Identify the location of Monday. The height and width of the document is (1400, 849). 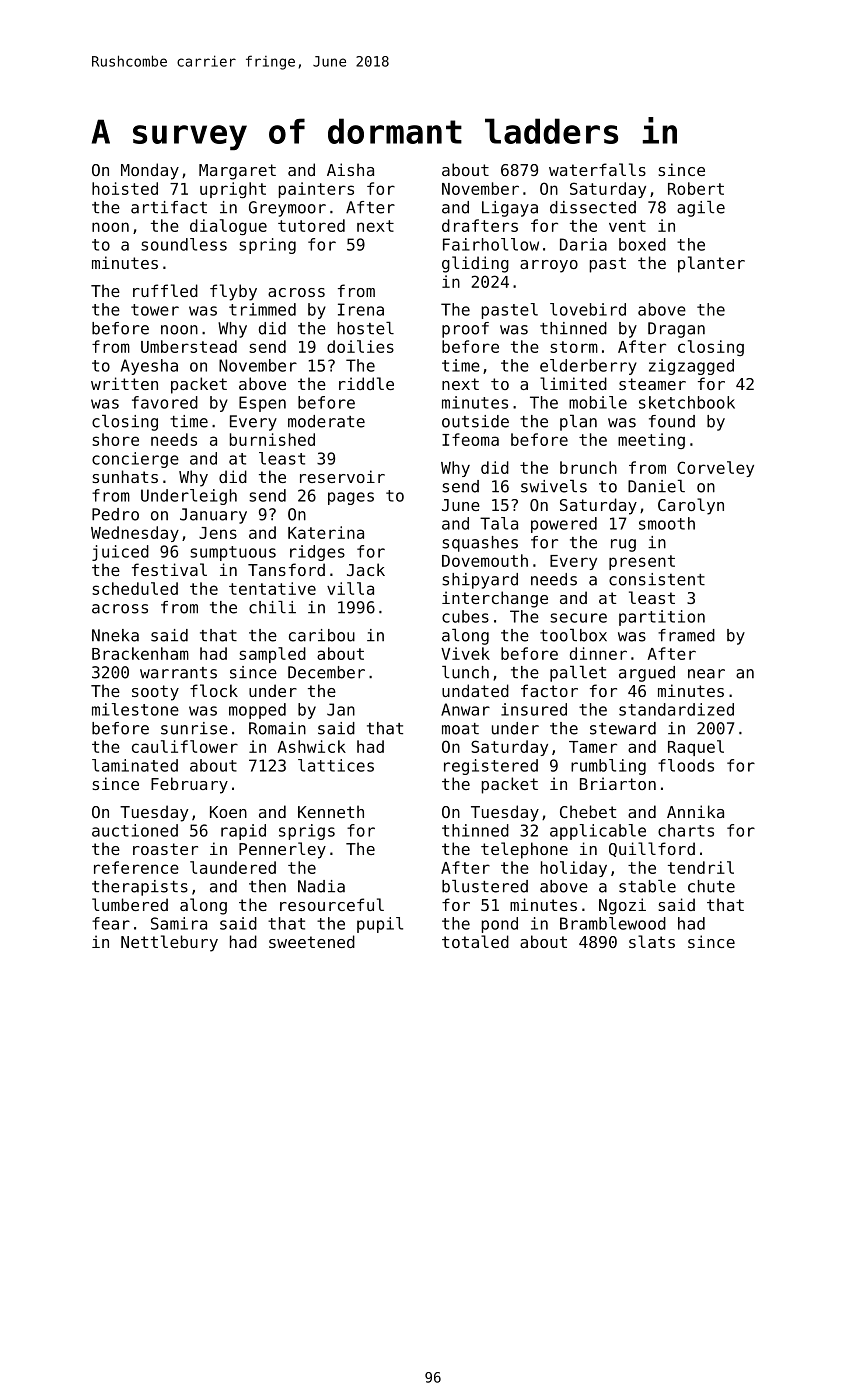
(150, 171).
